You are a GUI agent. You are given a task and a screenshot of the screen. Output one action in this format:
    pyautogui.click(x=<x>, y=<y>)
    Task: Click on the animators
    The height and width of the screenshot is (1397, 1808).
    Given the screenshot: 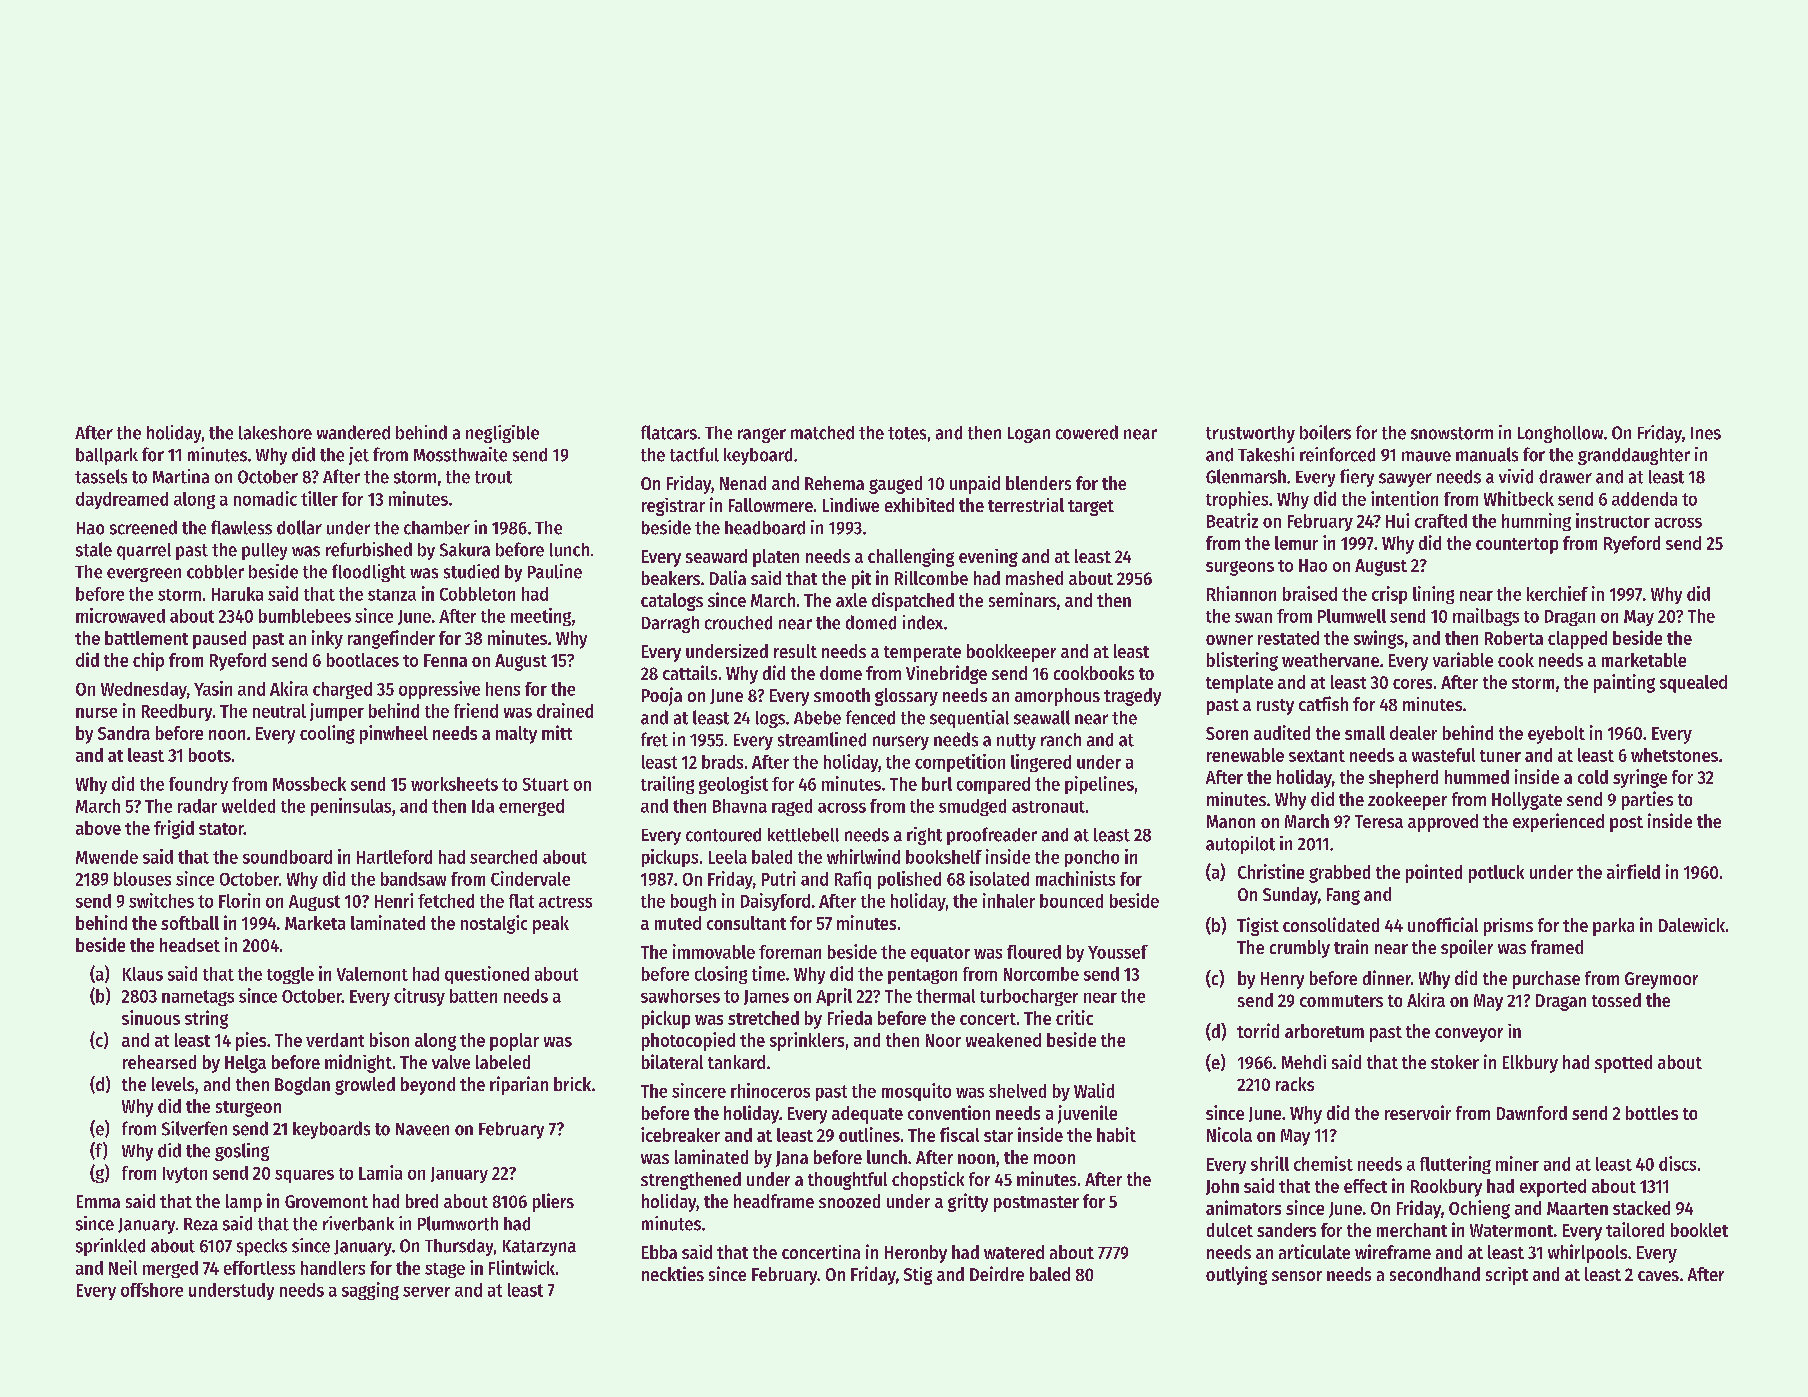 What is the action you would take?
    pyautogui.click(x=1243, y=1207)
